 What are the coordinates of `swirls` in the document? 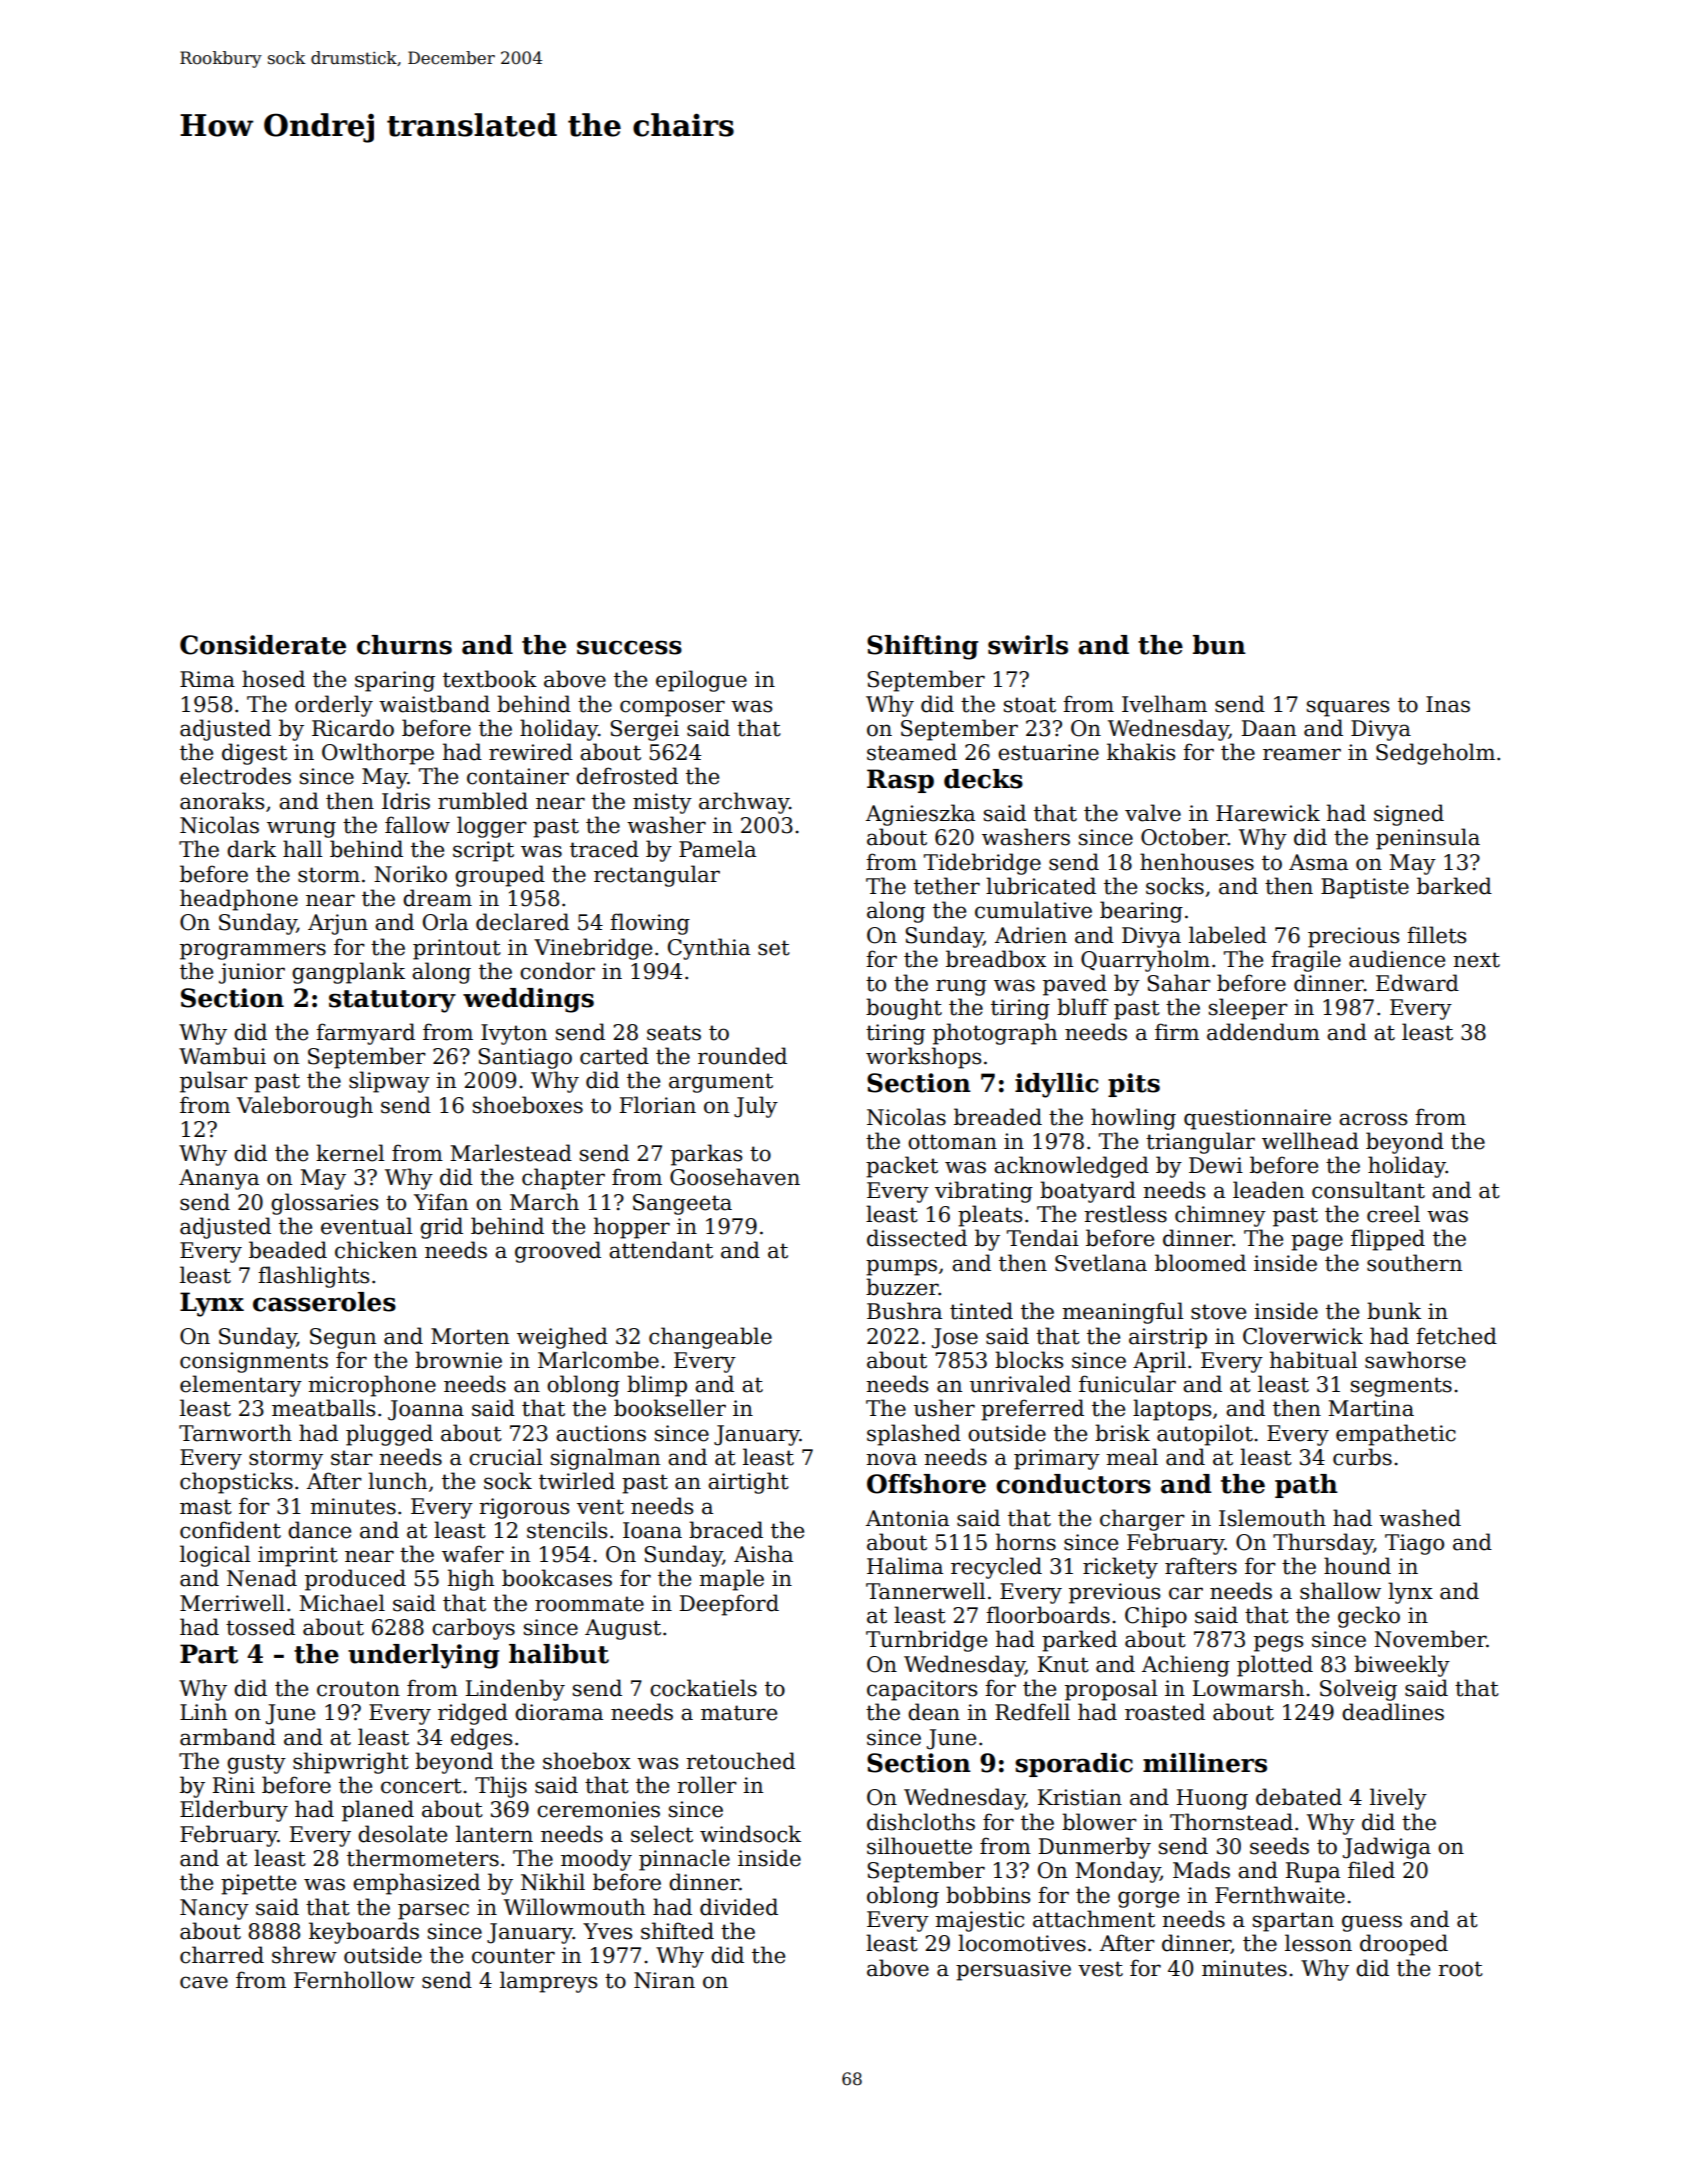 It's located at (1028, 645).
